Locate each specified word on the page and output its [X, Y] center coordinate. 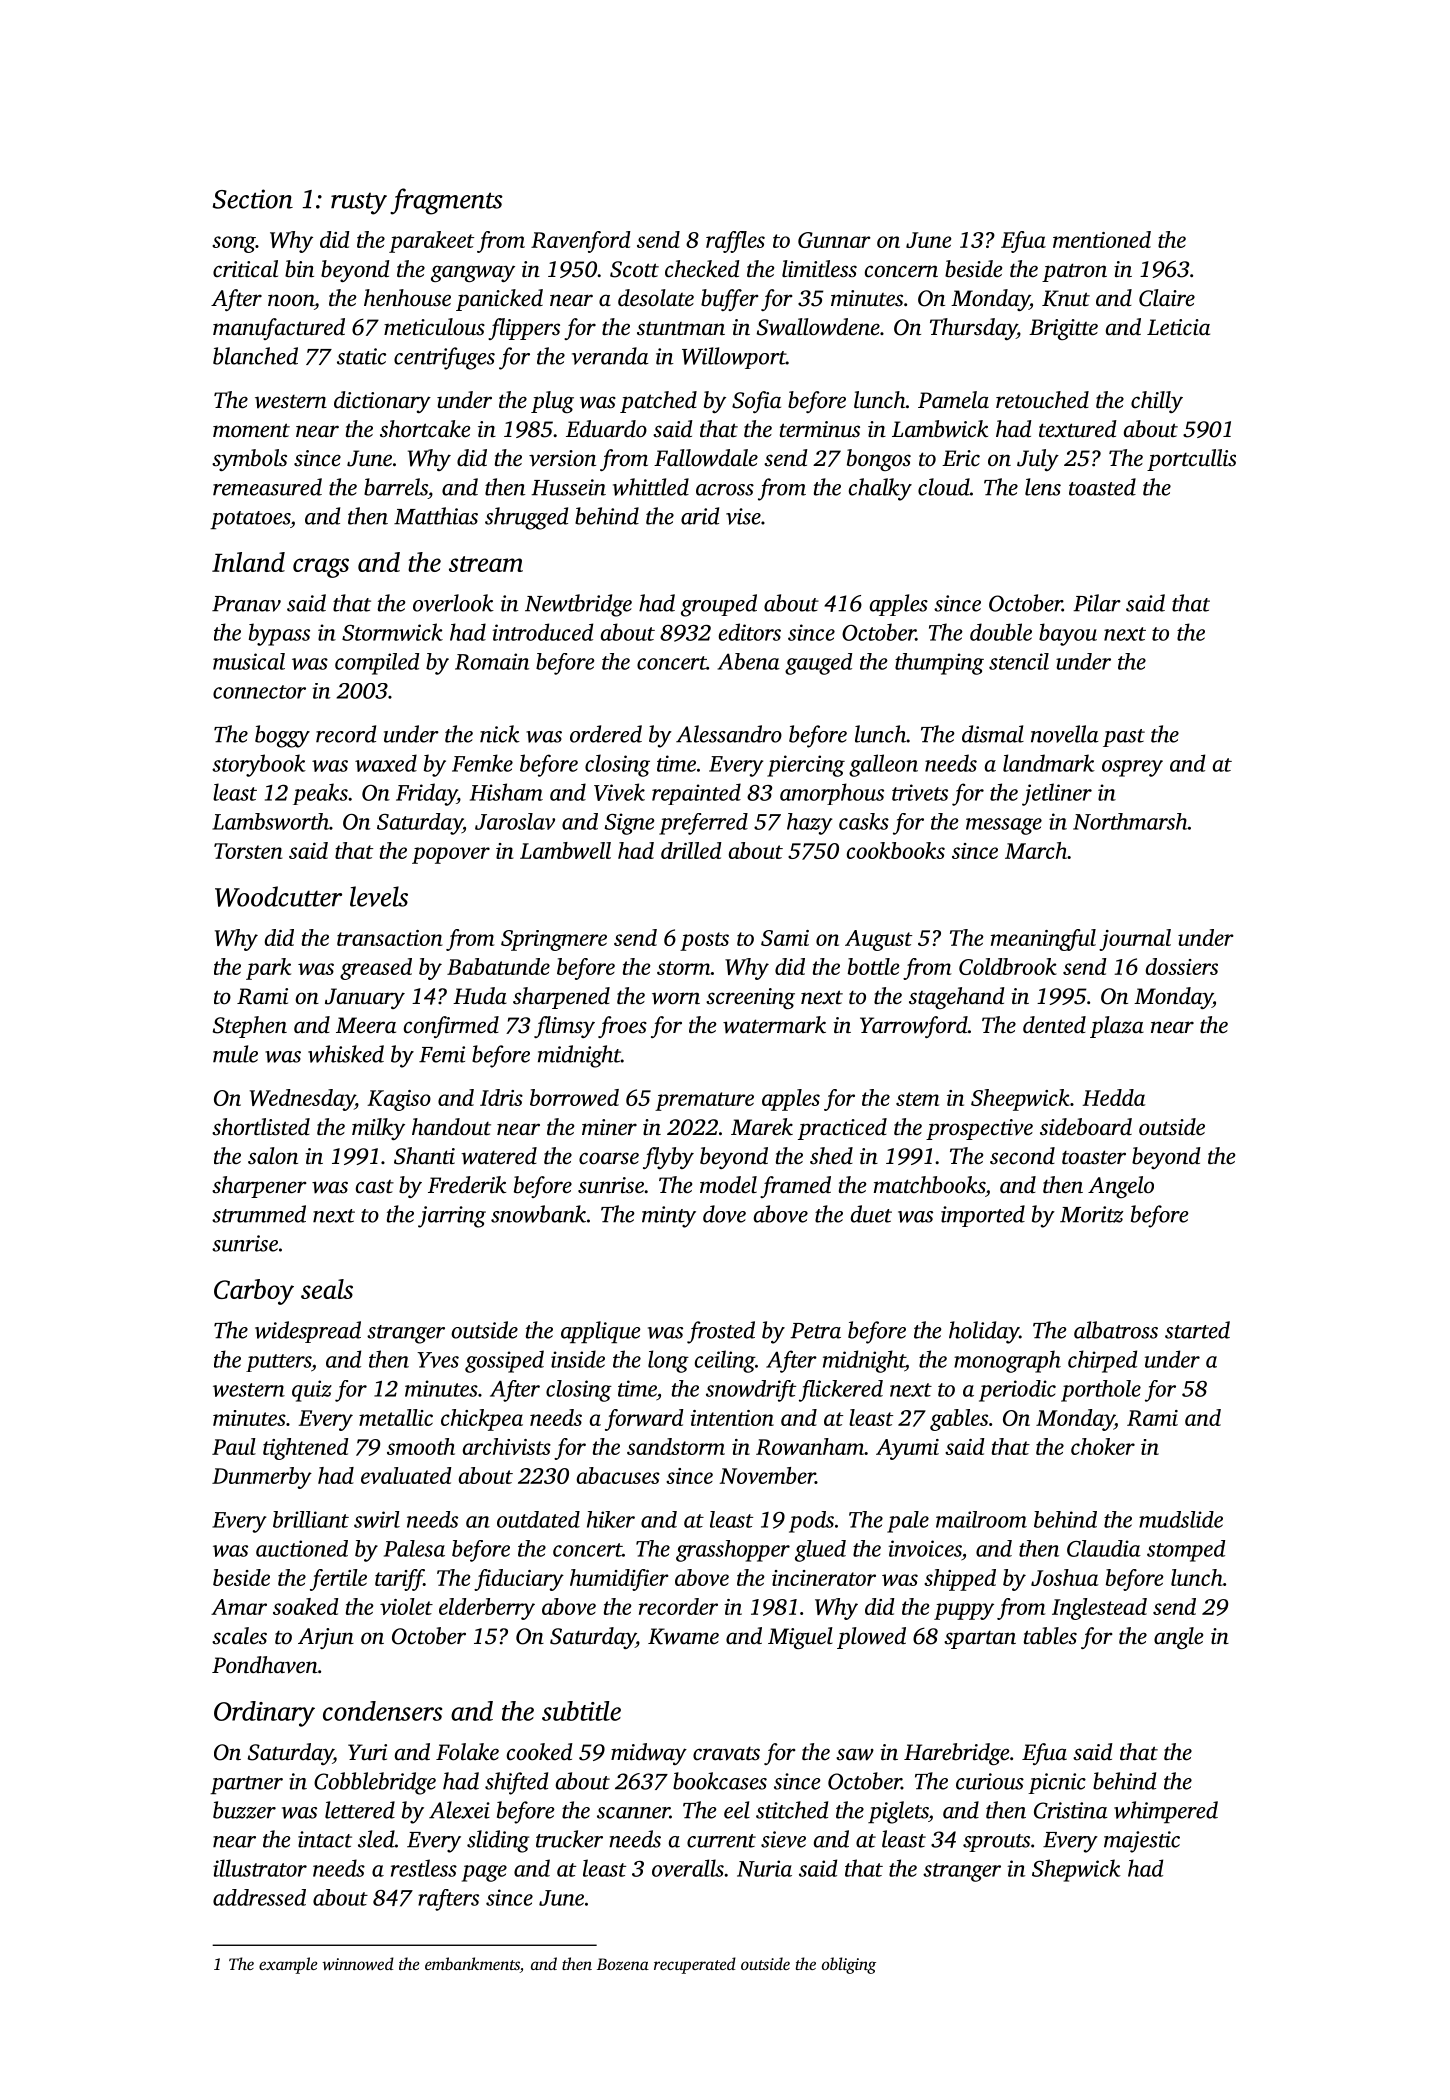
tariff [399, 1580]
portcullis [1191, 460]
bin [299, 268]
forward [644, 1420]
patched [658, 402]
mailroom [981, 1519]
